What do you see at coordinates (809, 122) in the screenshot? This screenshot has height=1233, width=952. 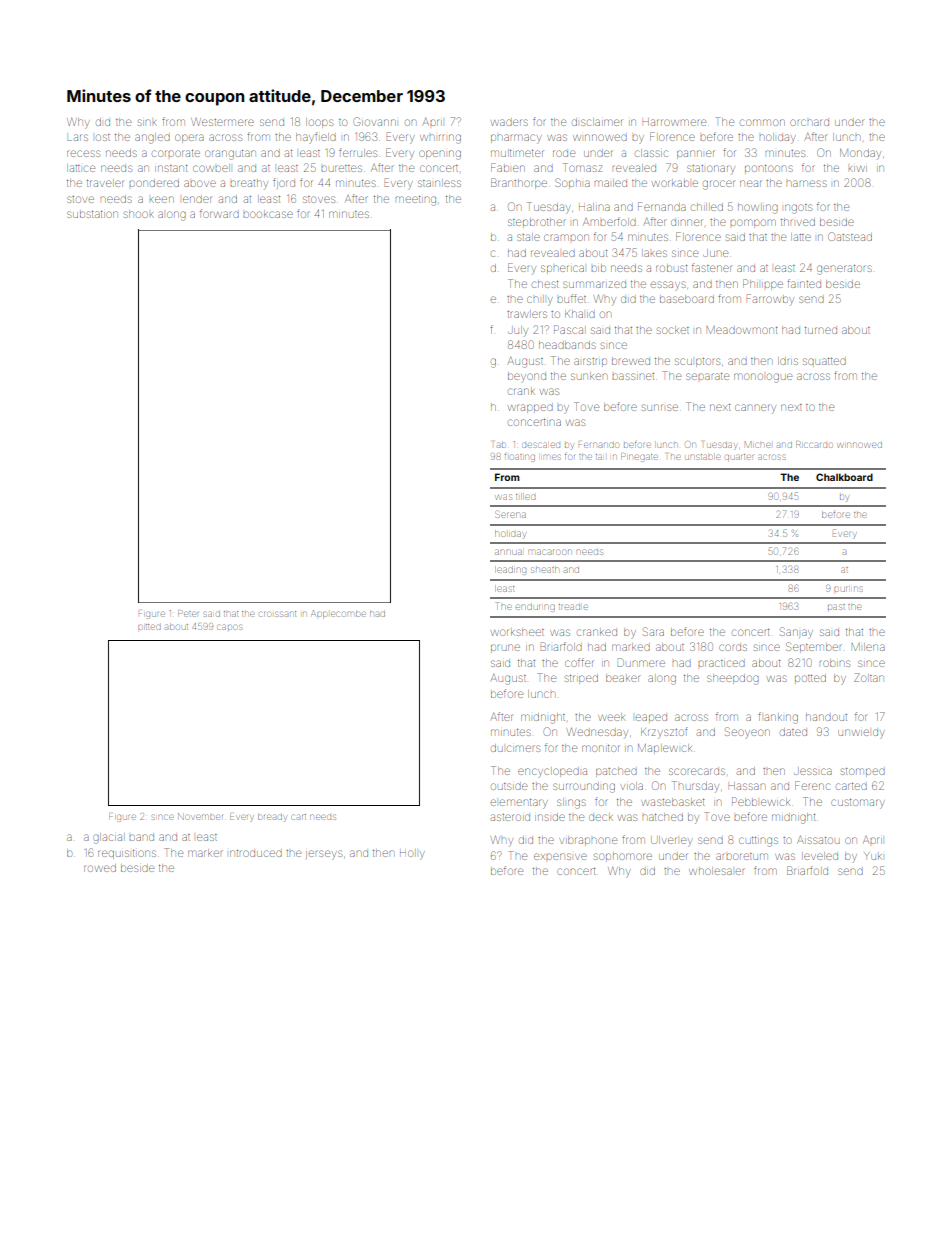 I see `orchard` at bounding box center [809, 122].
